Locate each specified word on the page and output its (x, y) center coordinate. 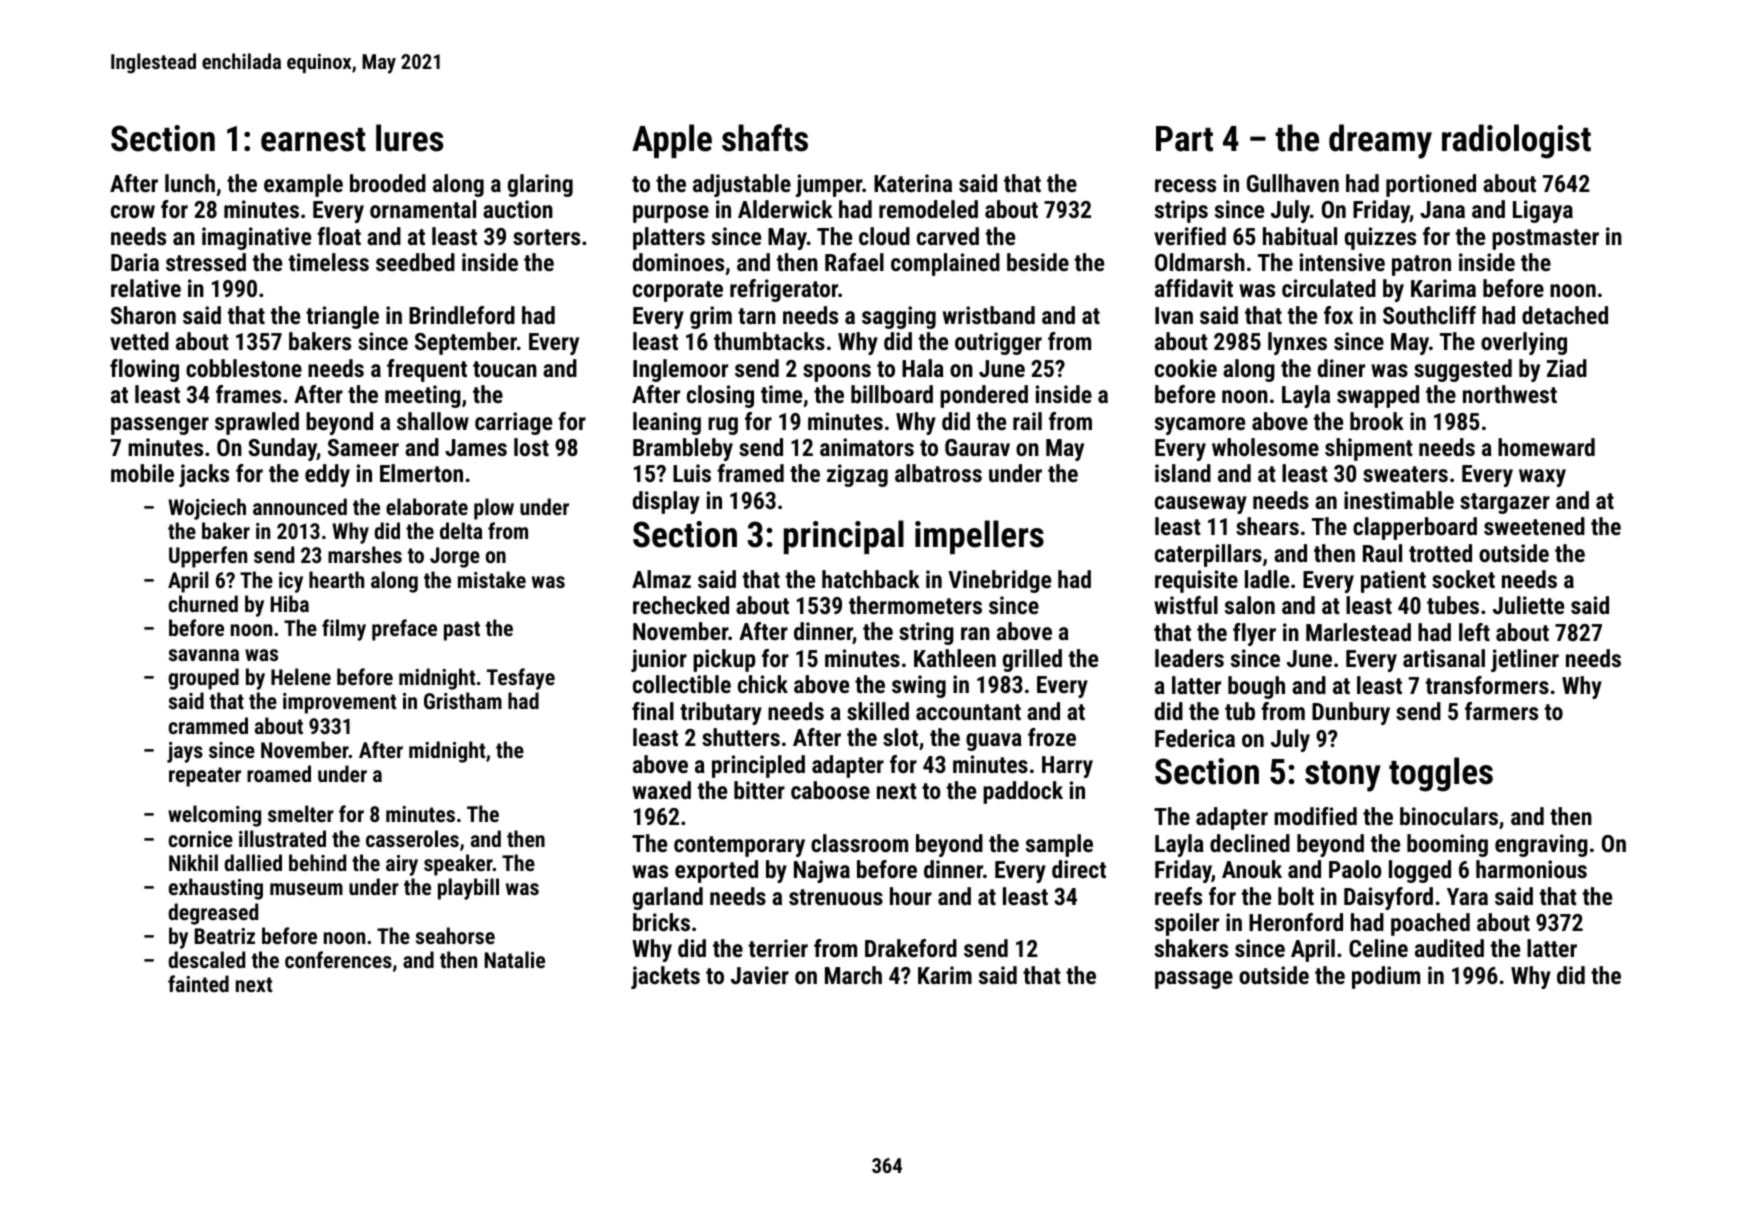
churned (203, 603)
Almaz (661, 579)
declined (1250, 843)
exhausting (216, 889)
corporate (678, 291)
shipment (1369, 449)
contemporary (739, 846)
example (303, 185)
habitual (1300, 236)
